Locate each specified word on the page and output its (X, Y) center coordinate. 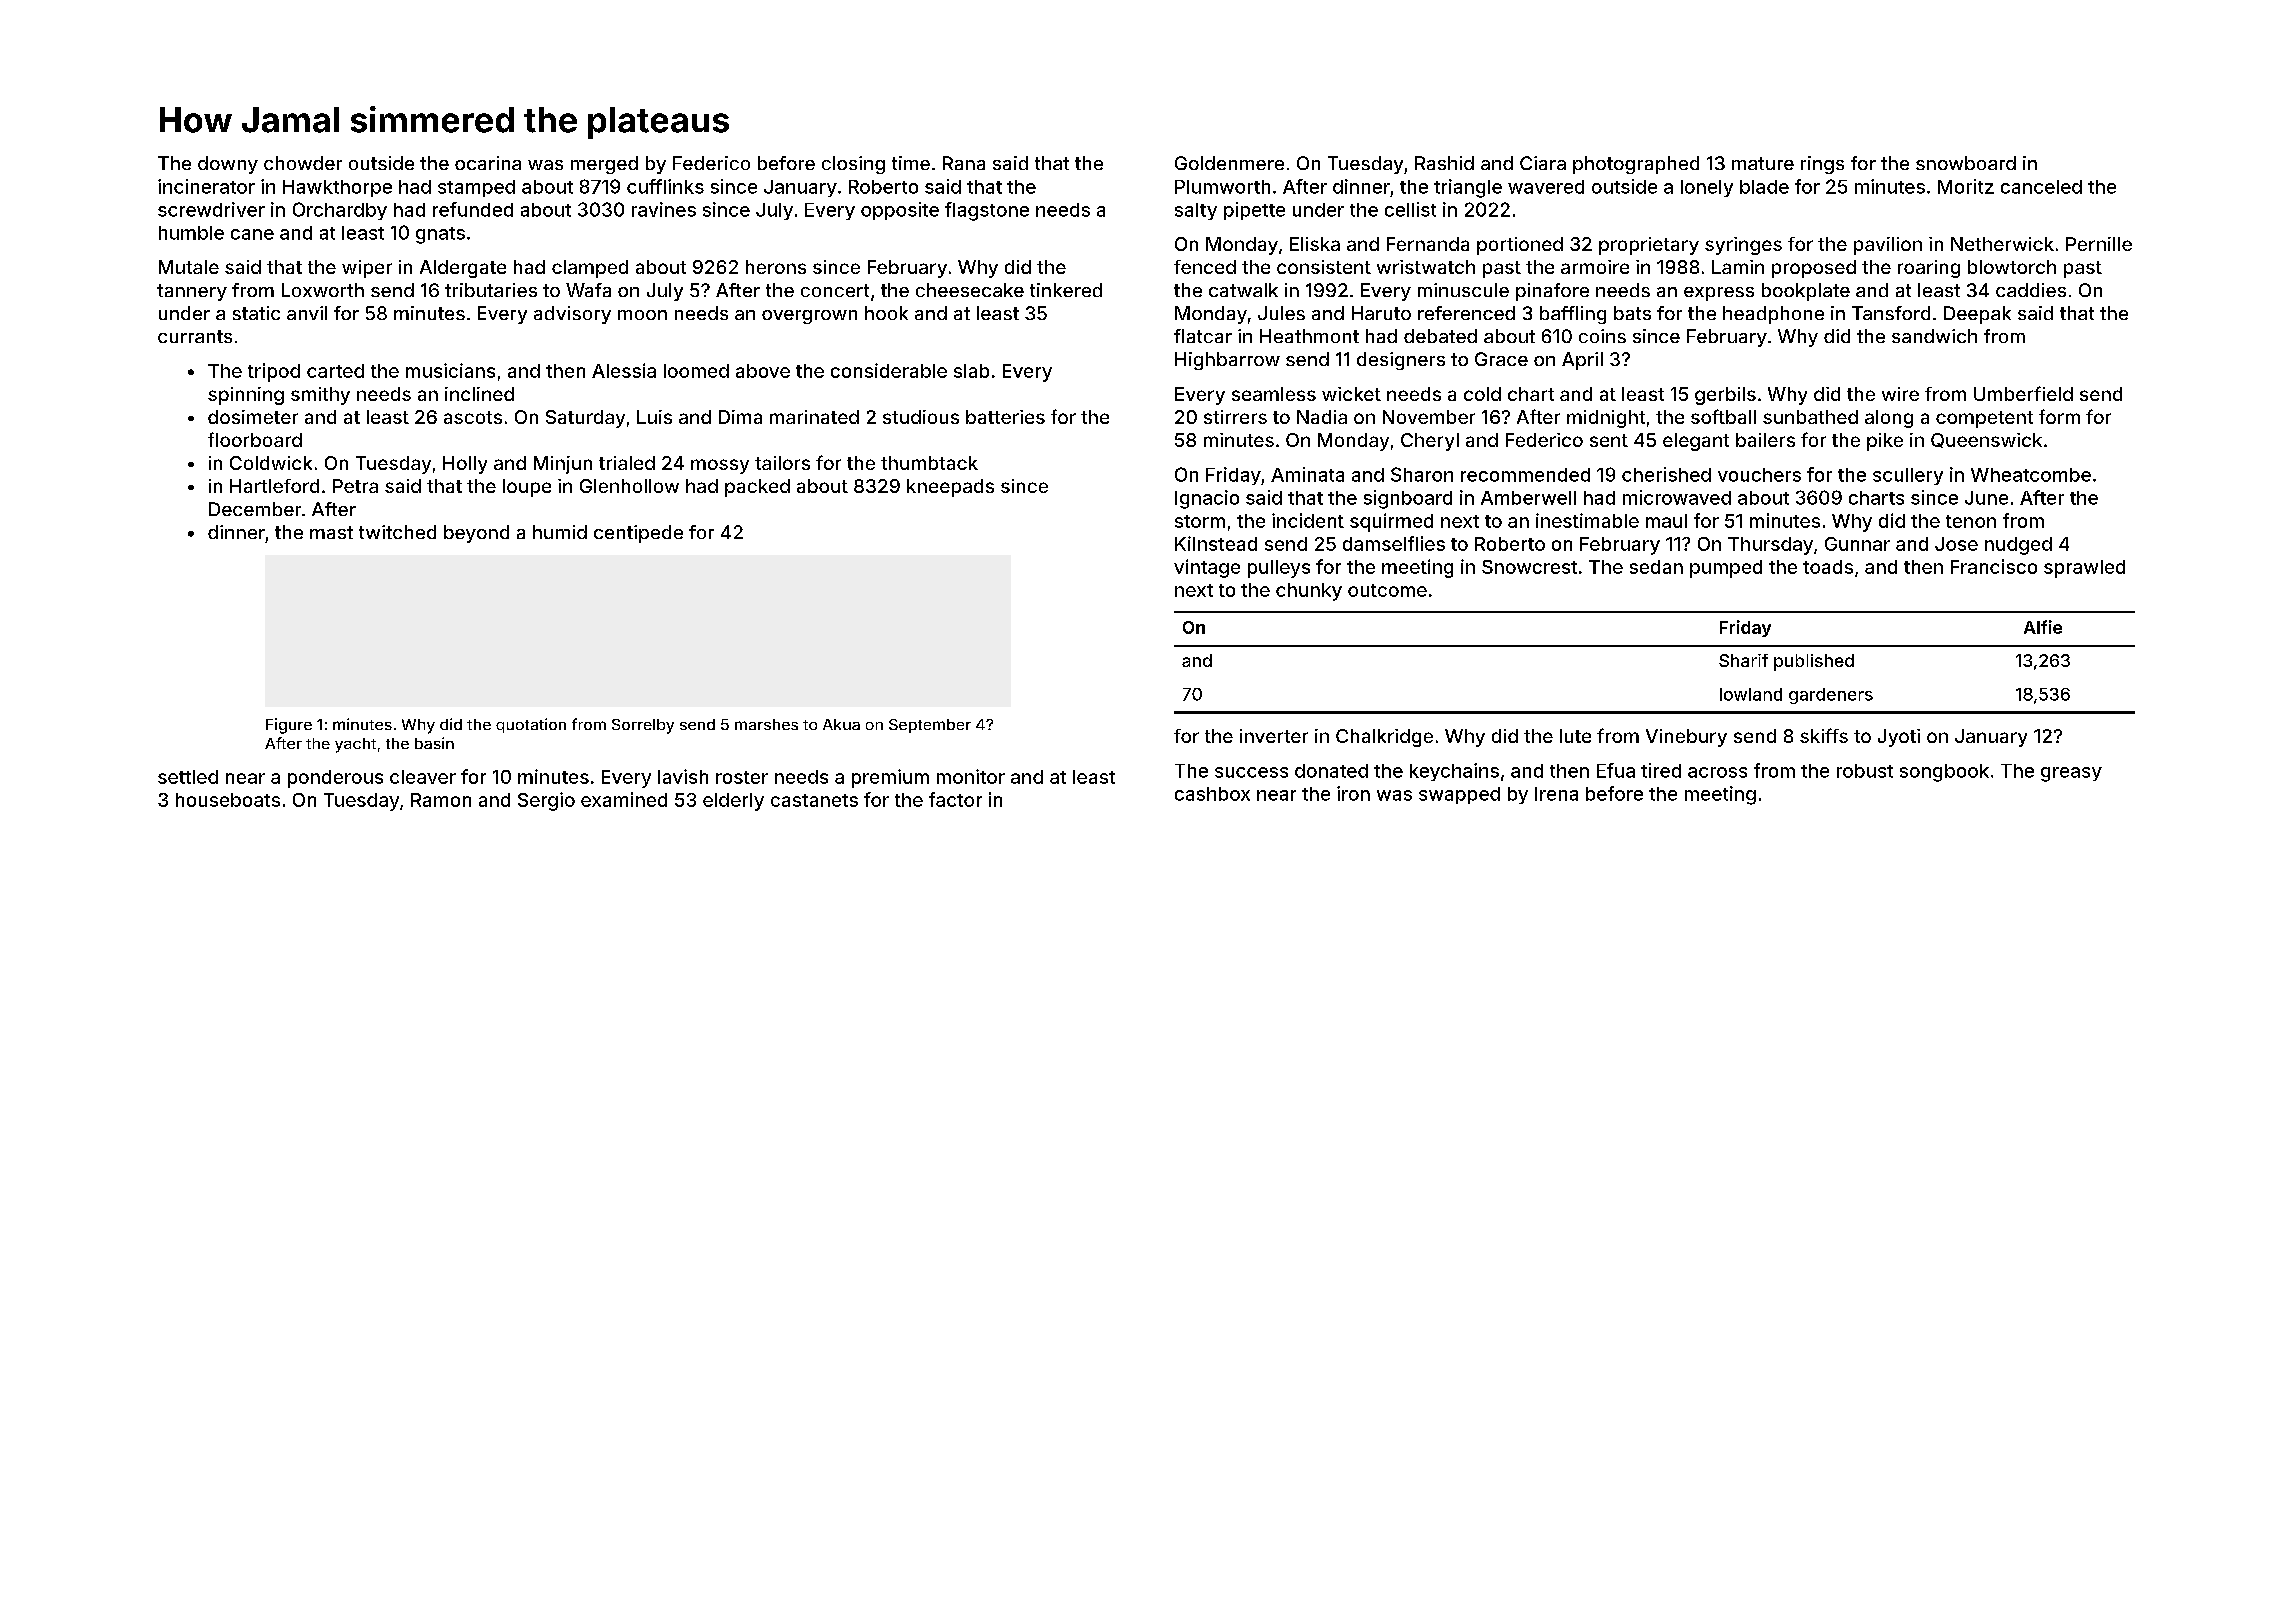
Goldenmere (1229, 163)
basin (434, 743)
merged (604, 165)
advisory (572, 315)
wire (1900, 394)
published (1814, 662)
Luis (654, 417)
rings (1822, 165)
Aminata (1307, 474)
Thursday (1770, 546)
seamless (1274, 394)
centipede (638, 534)
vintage (1207, 568)
